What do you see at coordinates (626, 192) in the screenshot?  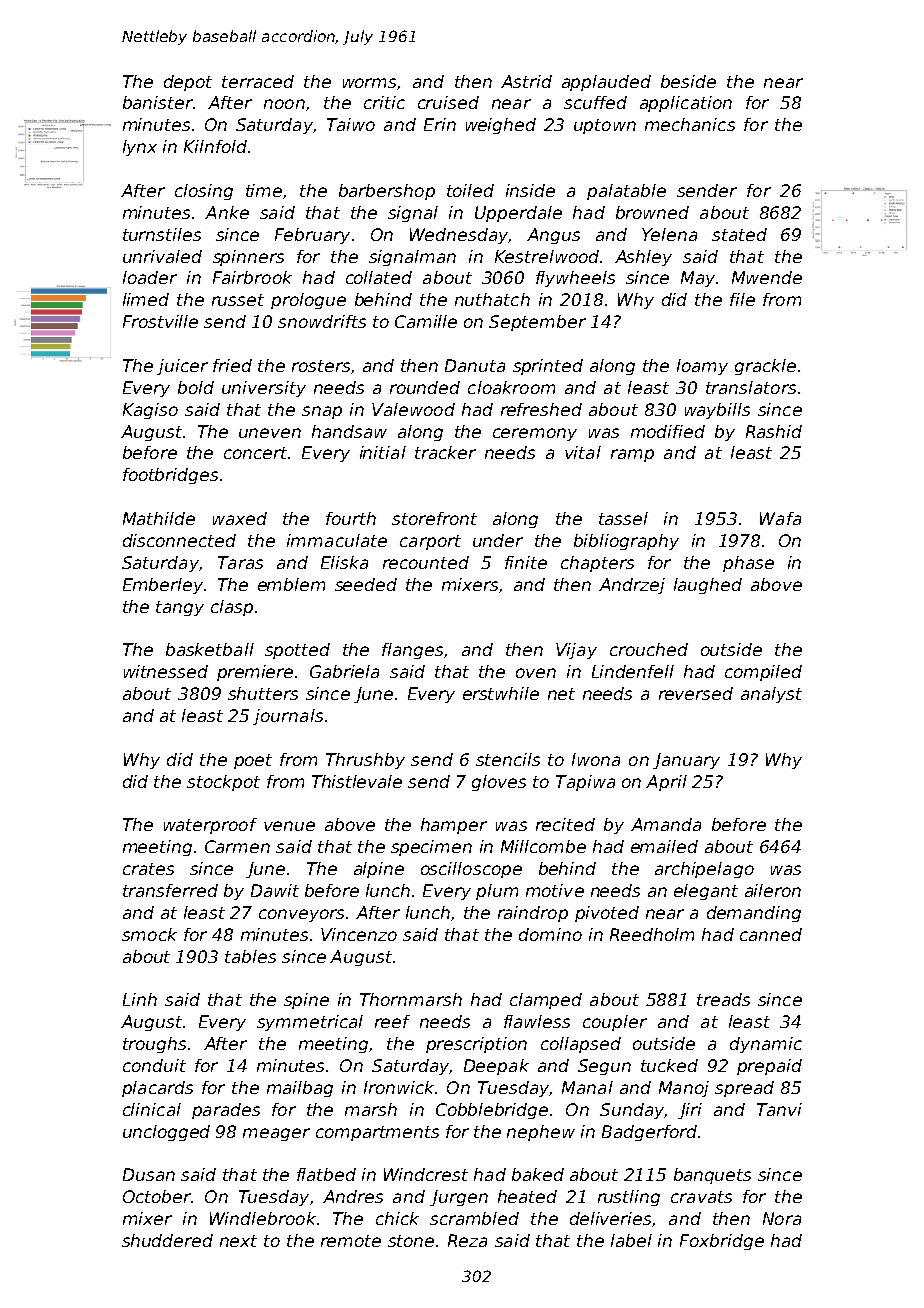 I see `palatable` at bounding box center [626, 192].
